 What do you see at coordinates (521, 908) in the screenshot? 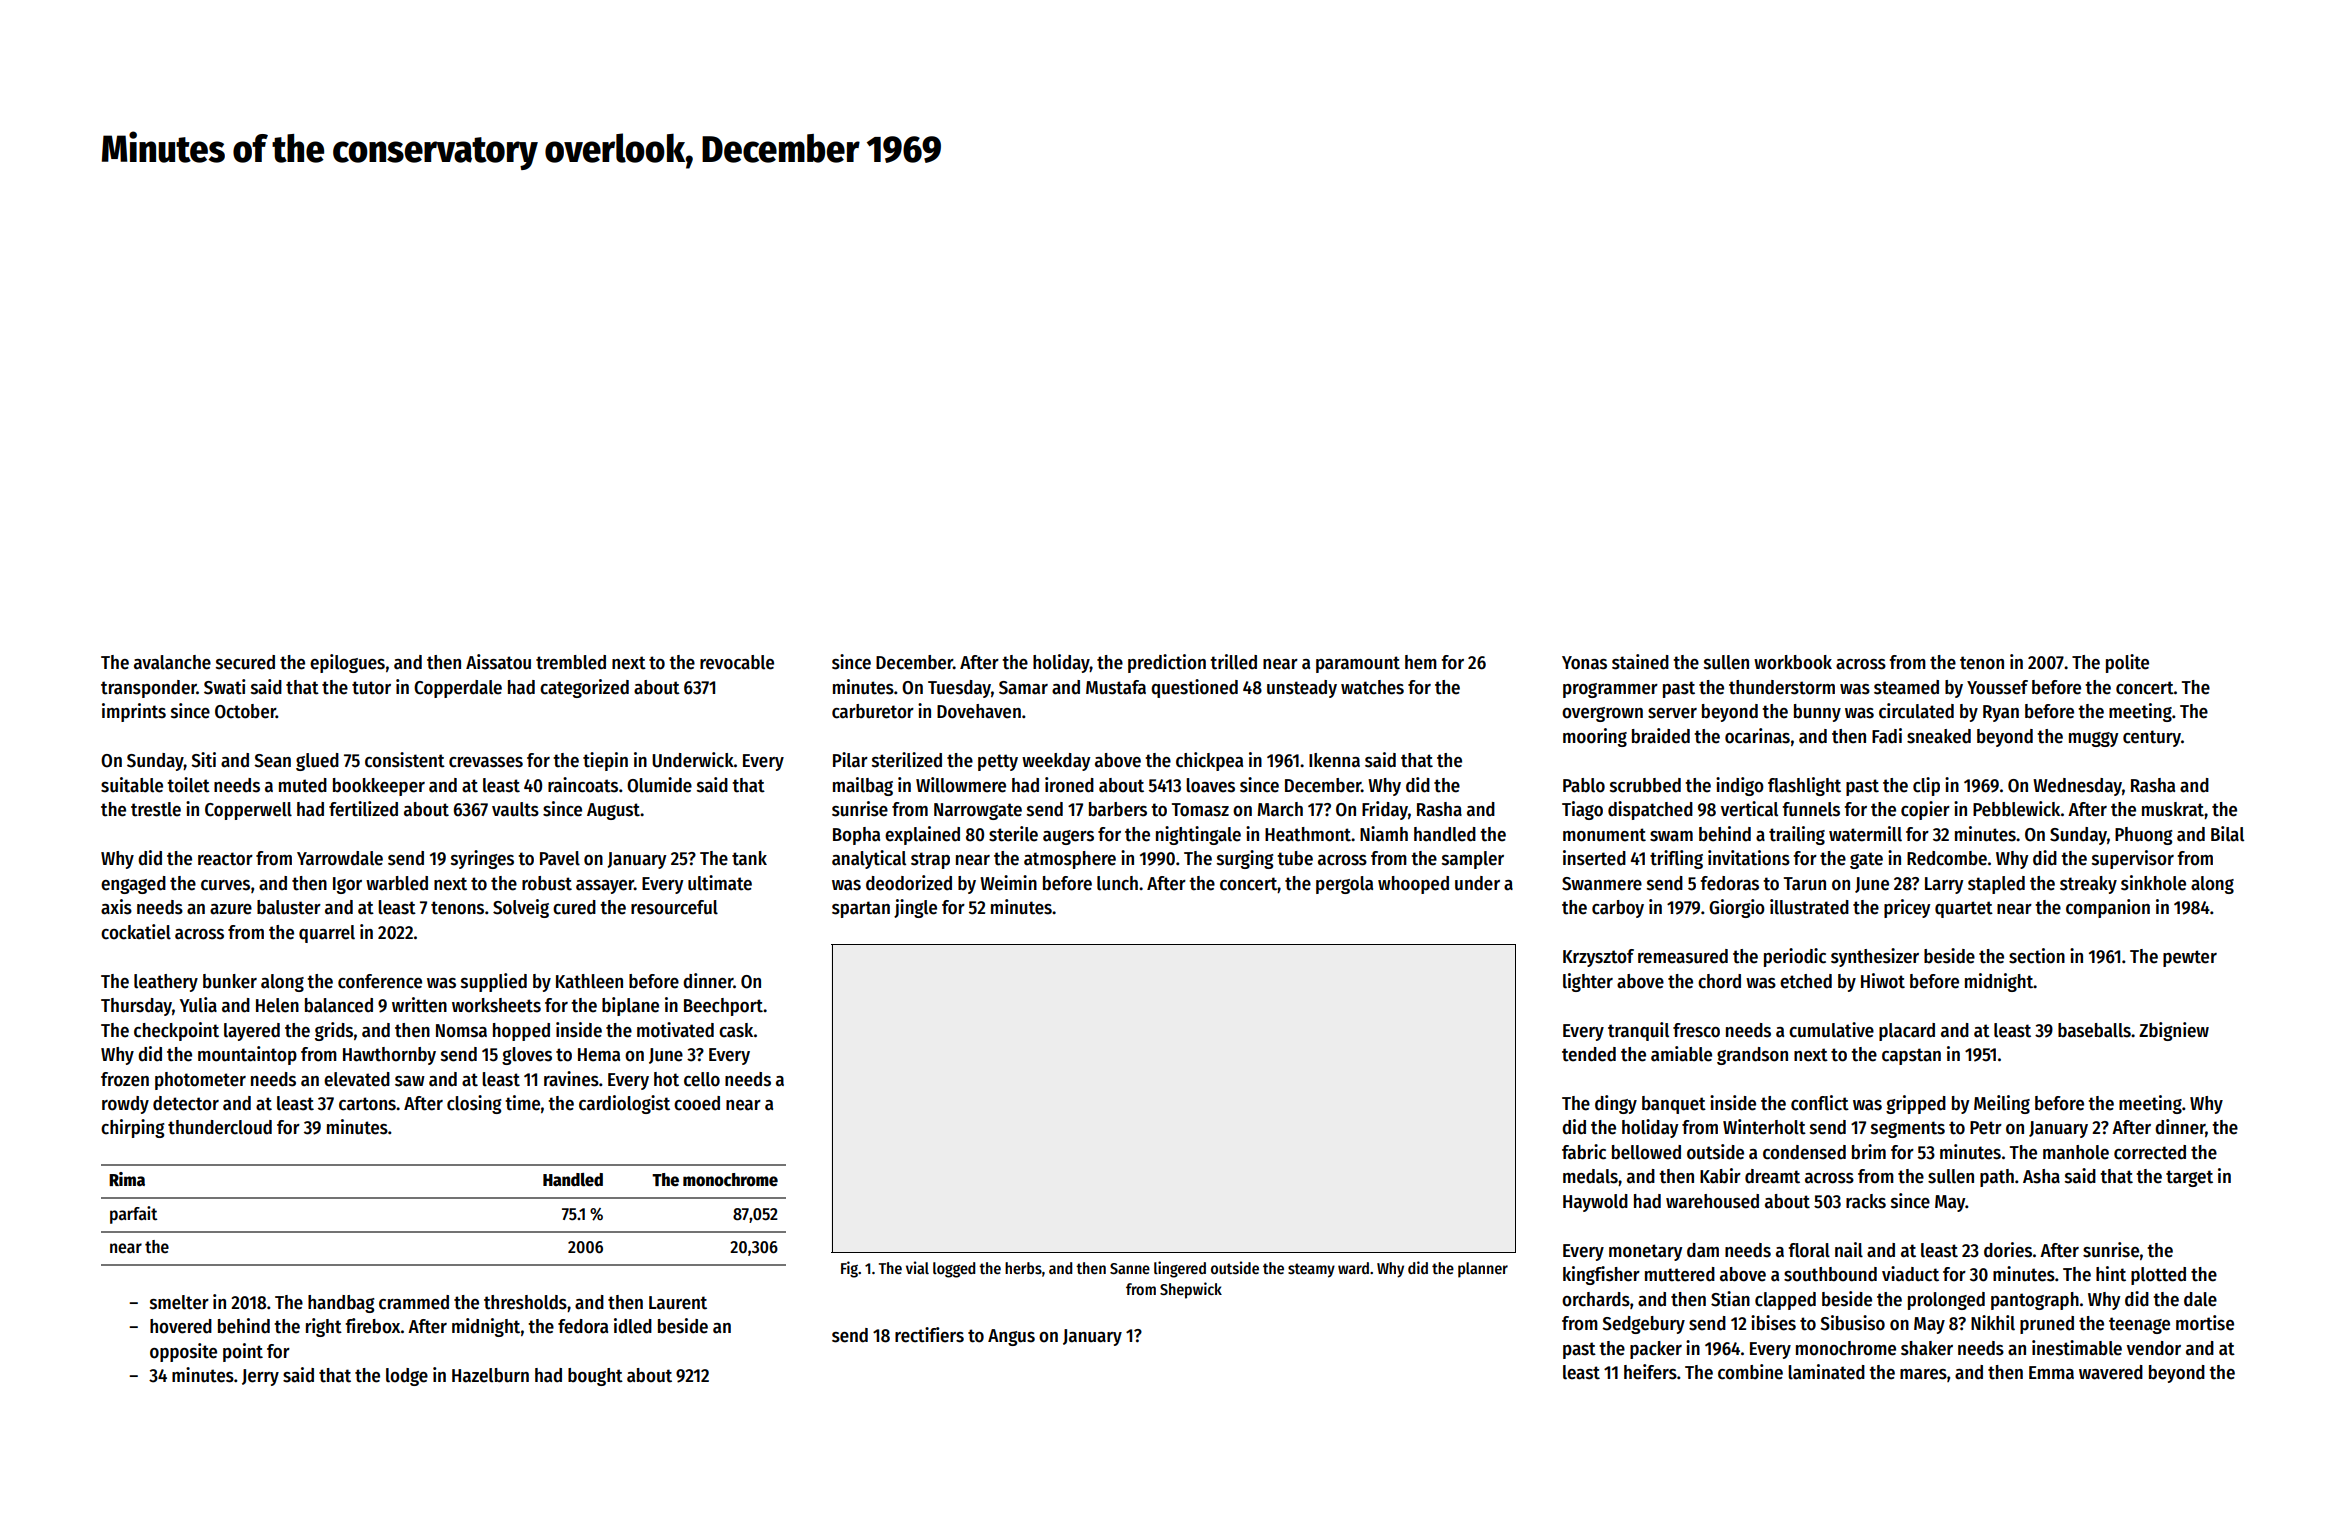
I see `Solveig` at bounding box center [521, 908].
